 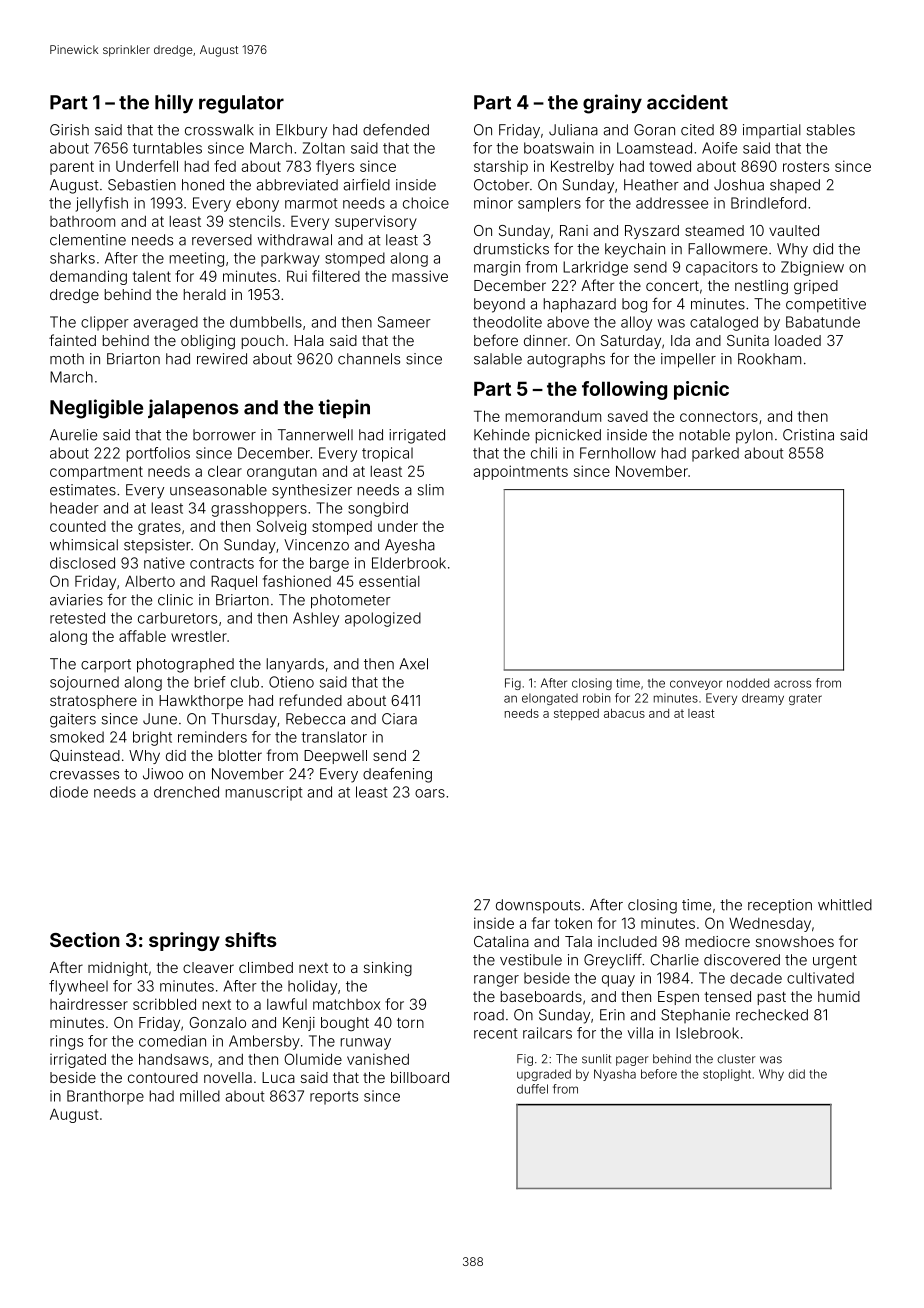 I want to click on humid, so click(x=839, y=996).
